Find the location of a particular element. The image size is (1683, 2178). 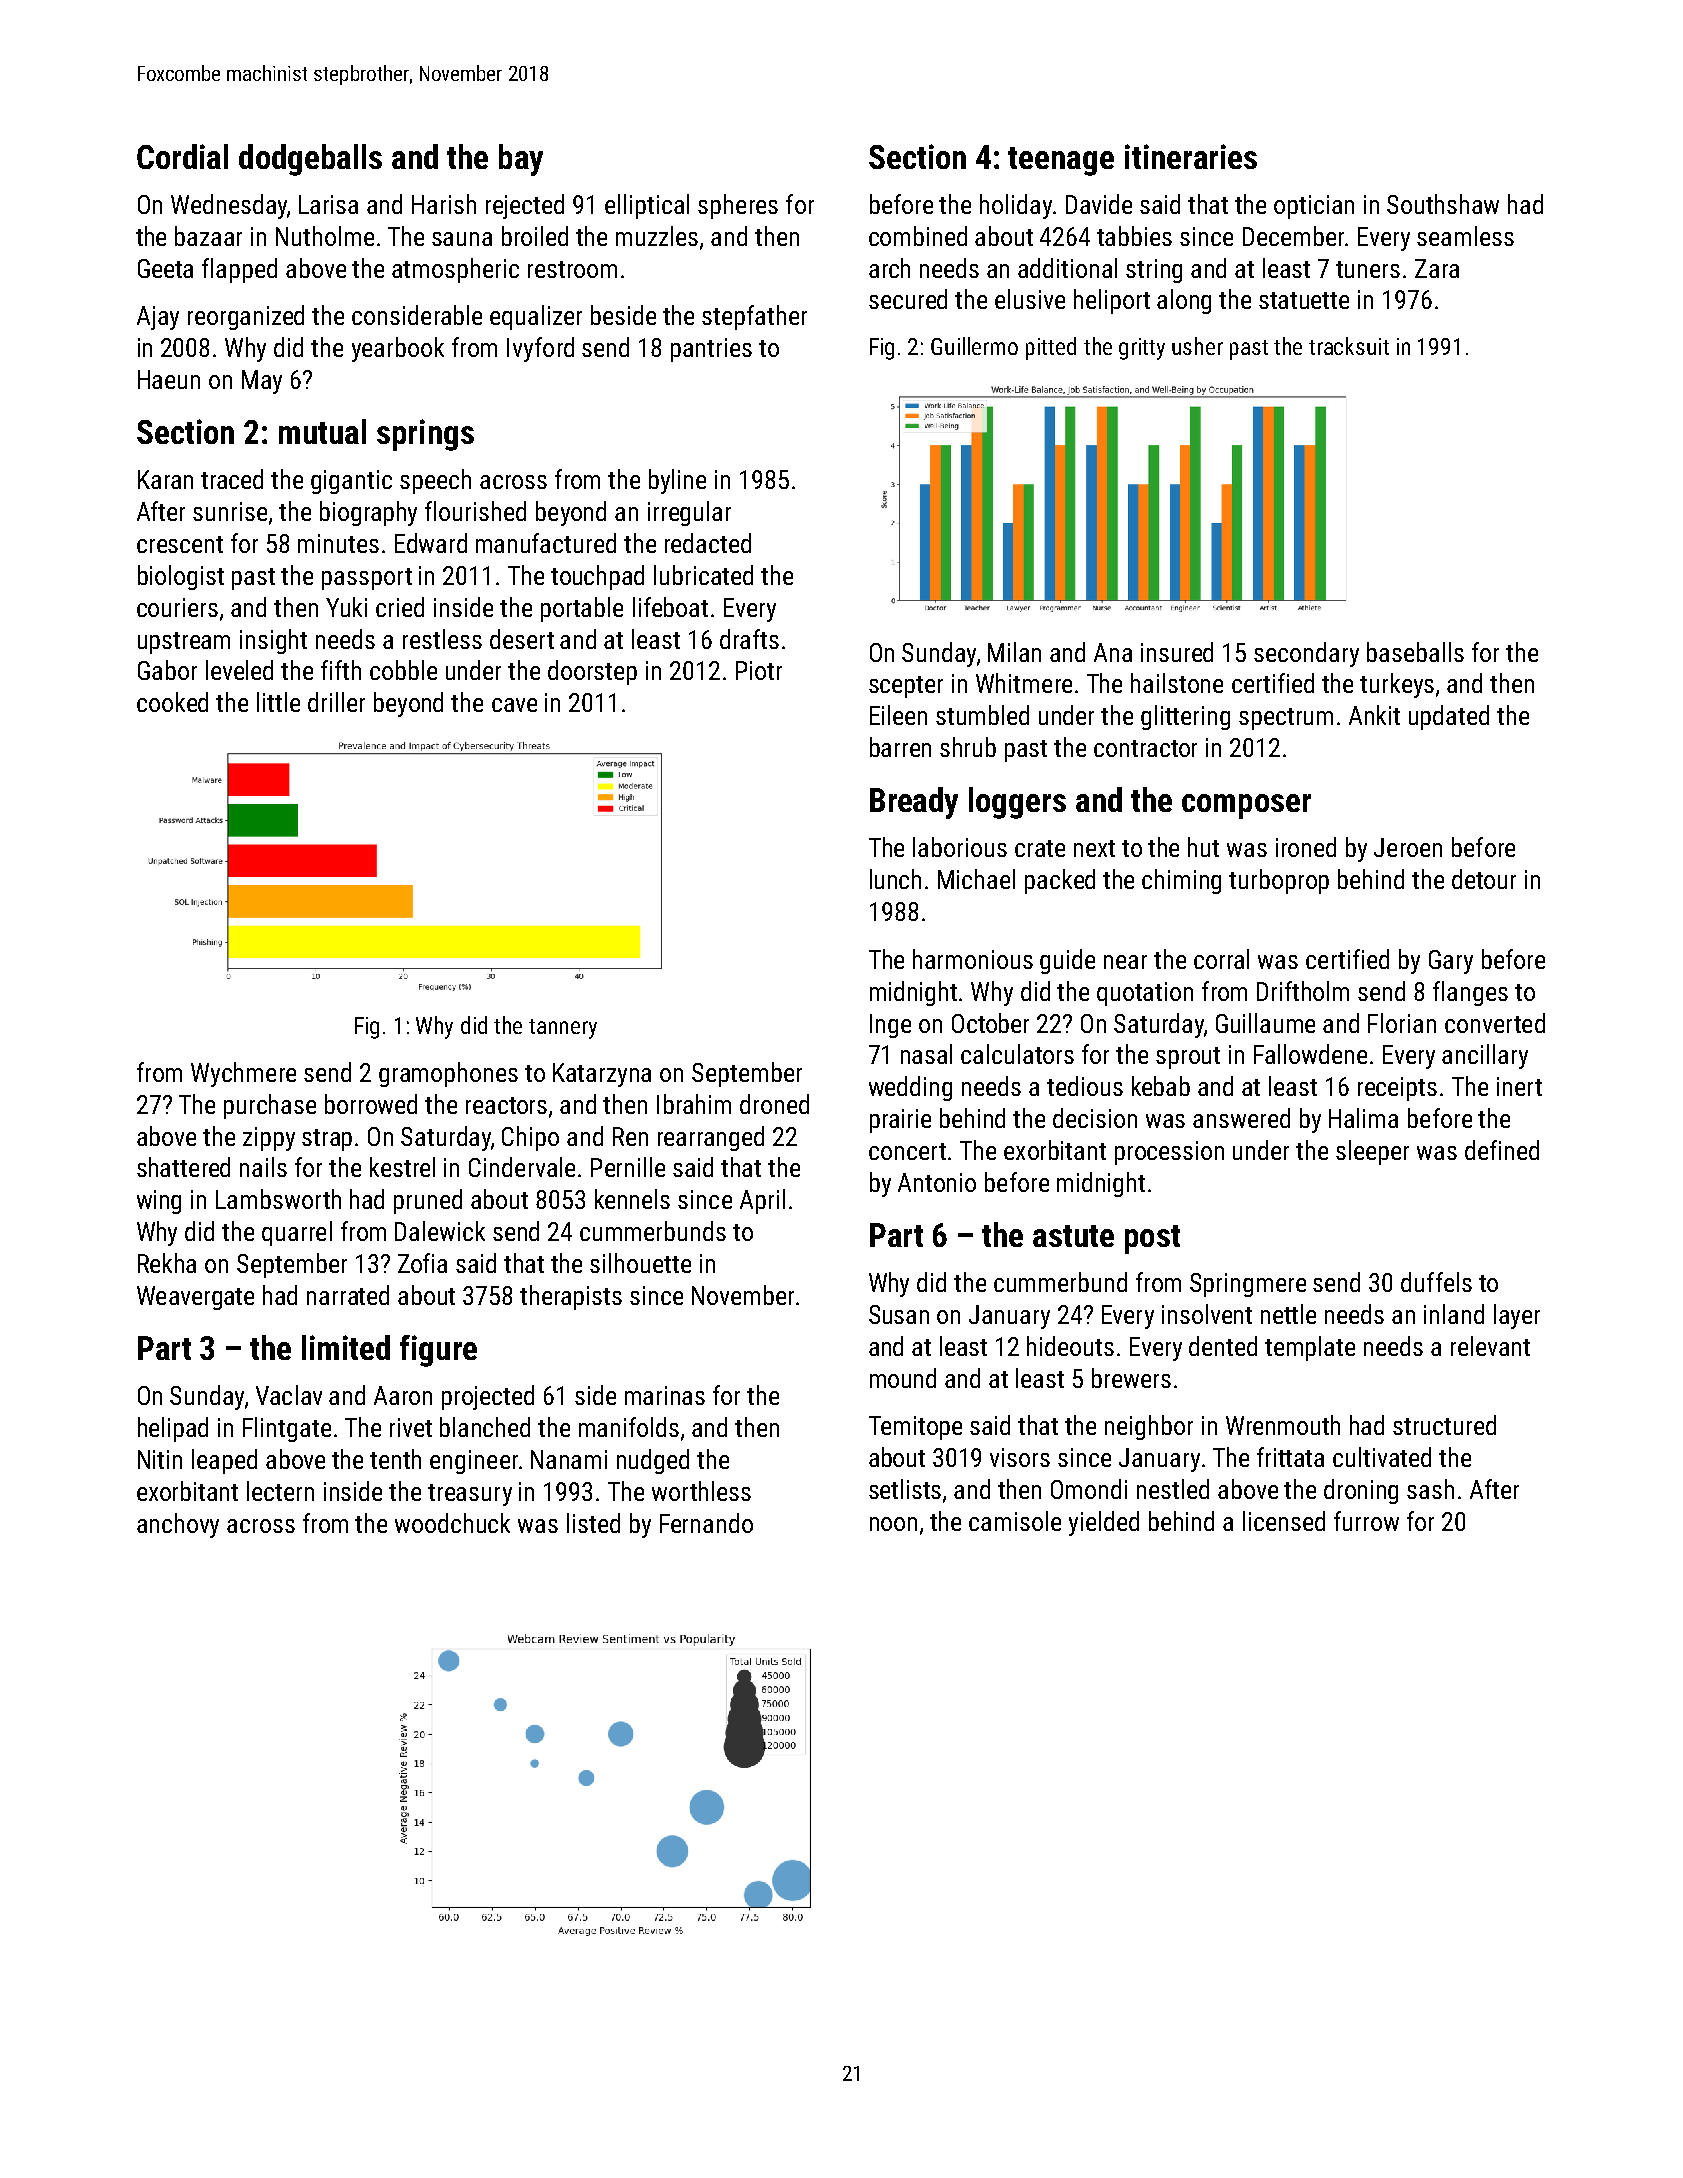

wedding is located at coordinates (910, 1088).
